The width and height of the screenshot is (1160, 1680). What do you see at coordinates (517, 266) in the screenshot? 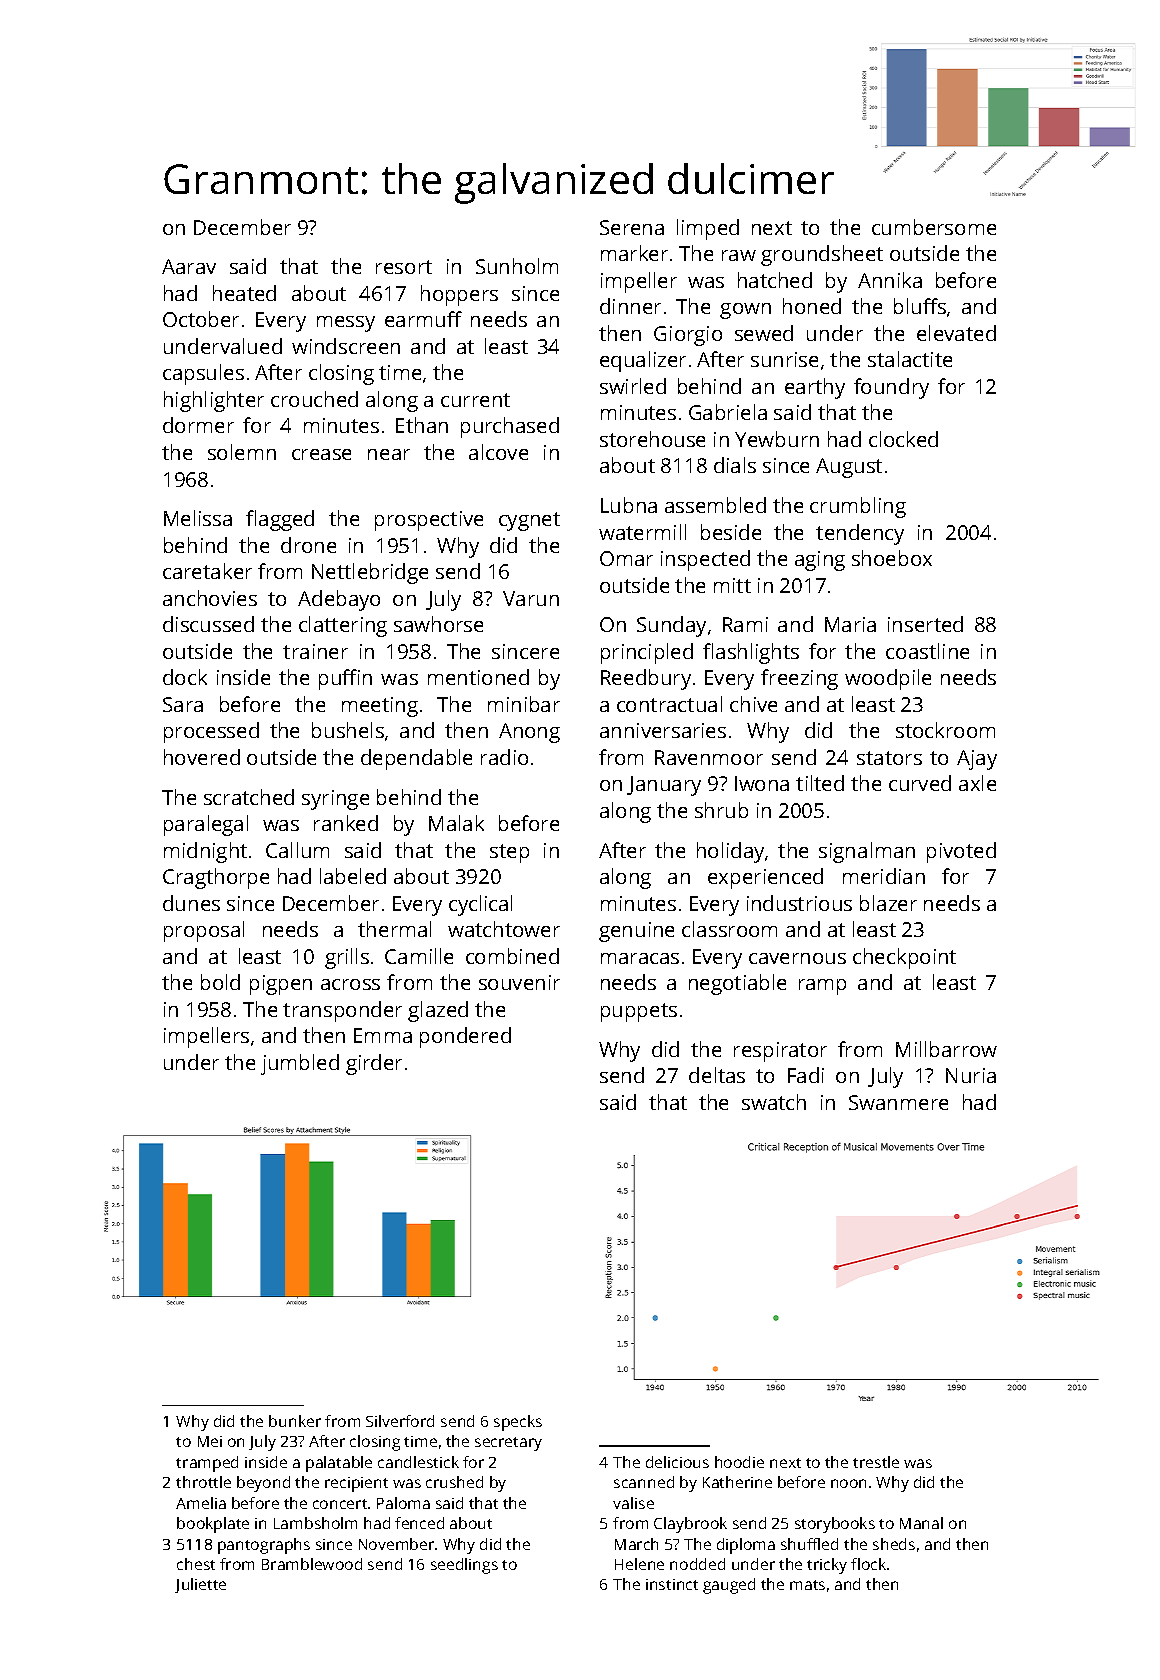
I see `Sunholm` at bounding box center [517, 266].
